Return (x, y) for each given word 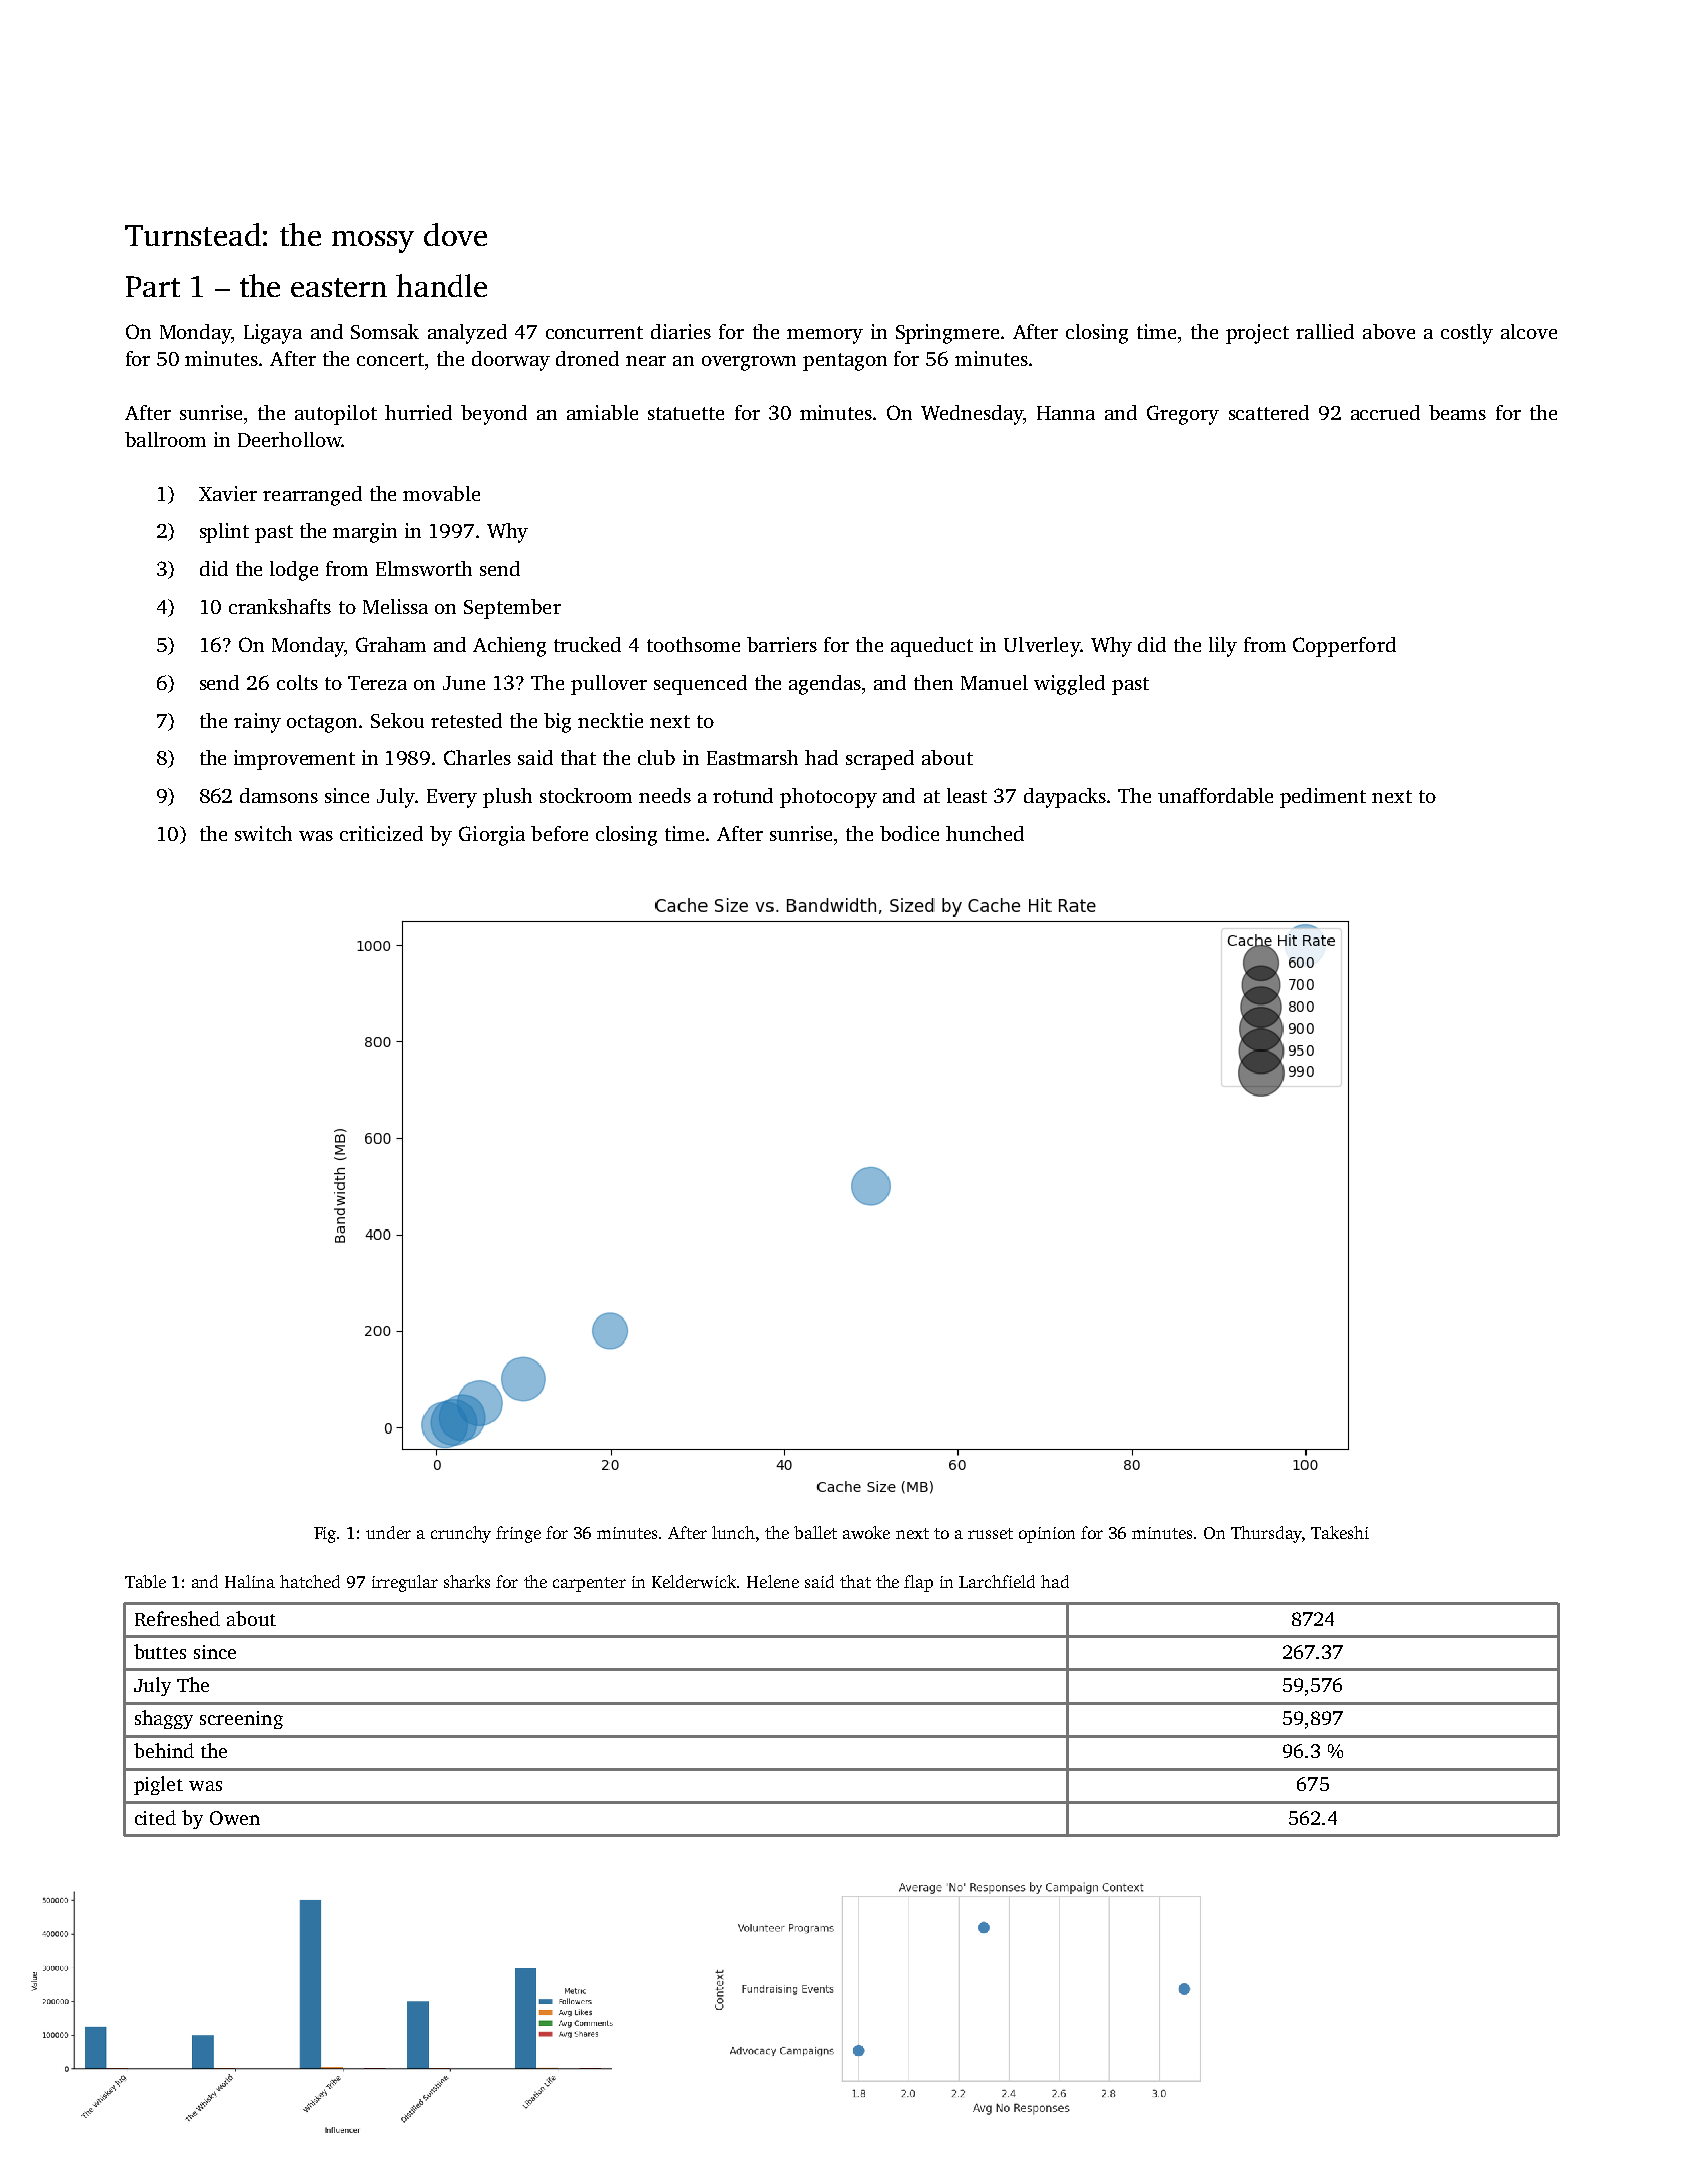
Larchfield (997, 1581)
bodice (909, 833)
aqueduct (932, 647)
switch (263, 833)
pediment (1323, 798)
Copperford (1344, 647)
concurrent (594, 332)
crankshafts (280, 606)
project (1257, 334)
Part (153, 286)
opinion (1047, 1535)
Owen (235, 1818)
